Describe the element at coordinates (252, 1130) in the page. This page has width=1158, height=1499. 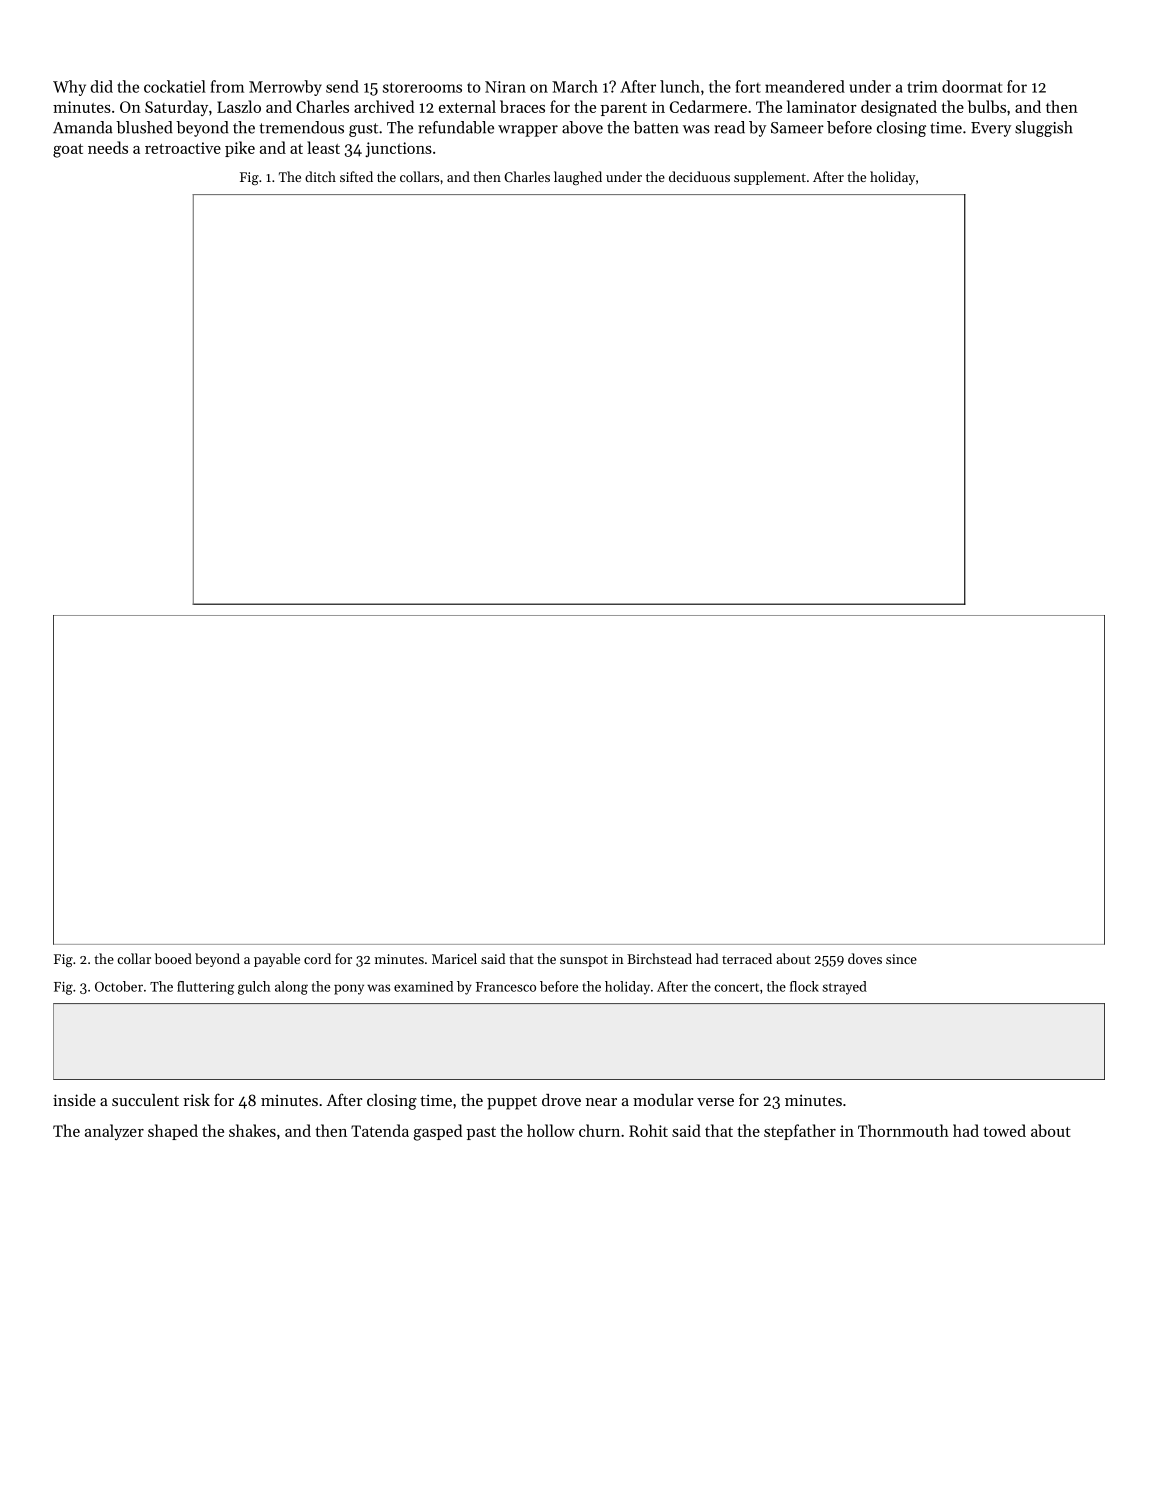
I see `shakes` at that location.
